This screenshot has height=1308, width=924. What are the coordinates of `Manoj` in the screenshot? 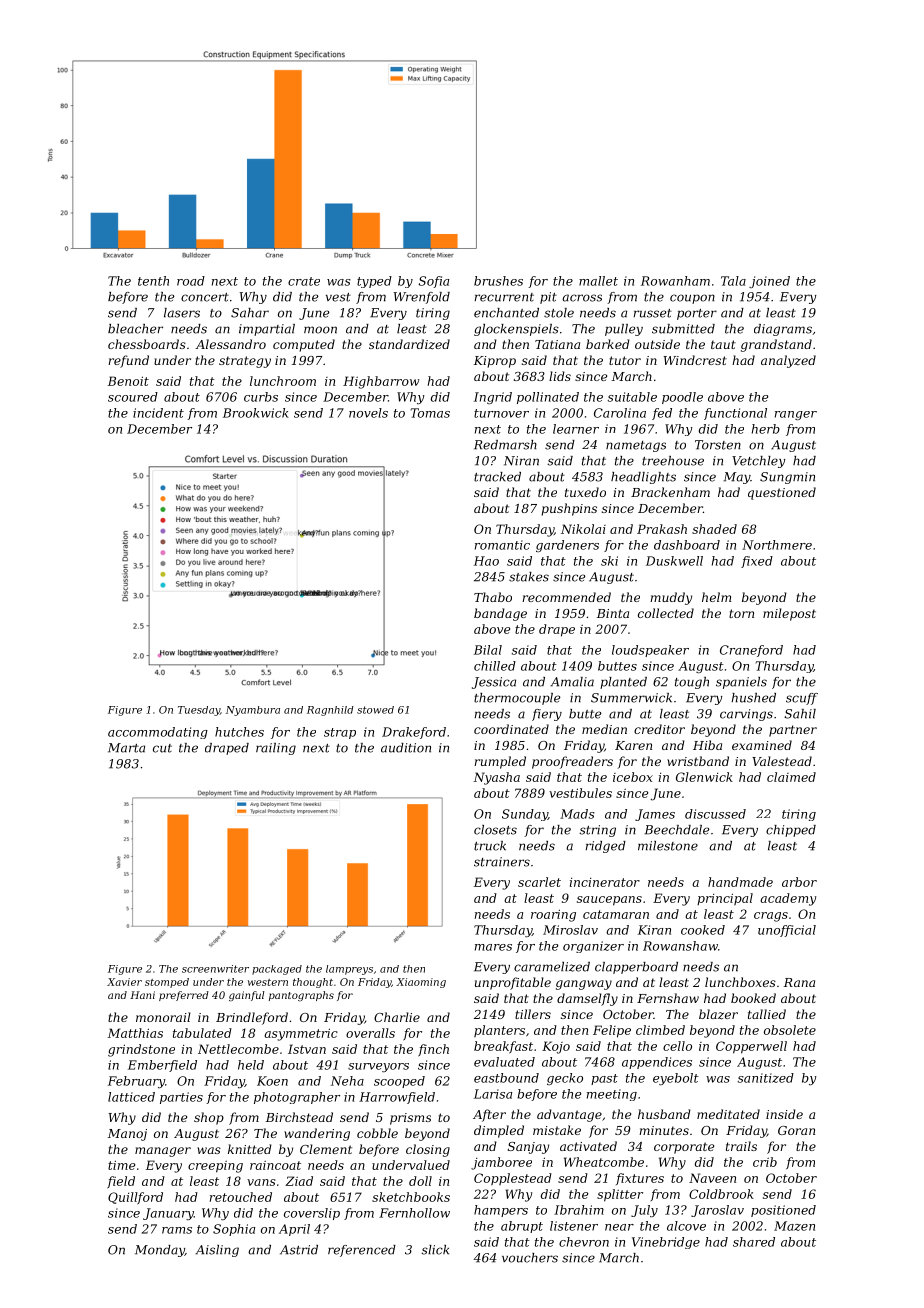 It's located at (127, 1135).
